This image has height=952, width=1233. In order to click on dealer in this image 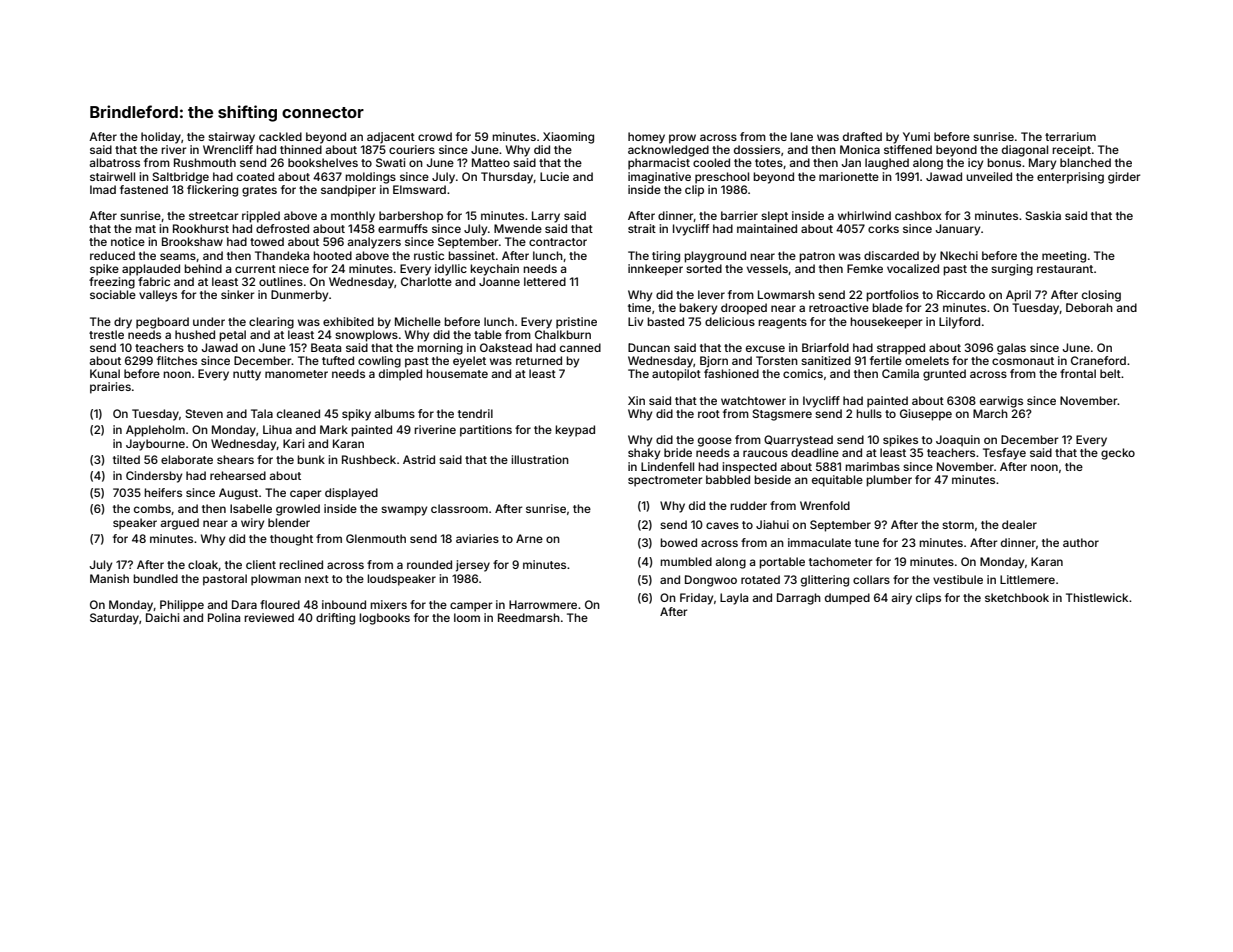, I will do `click(1019, 524)`.
